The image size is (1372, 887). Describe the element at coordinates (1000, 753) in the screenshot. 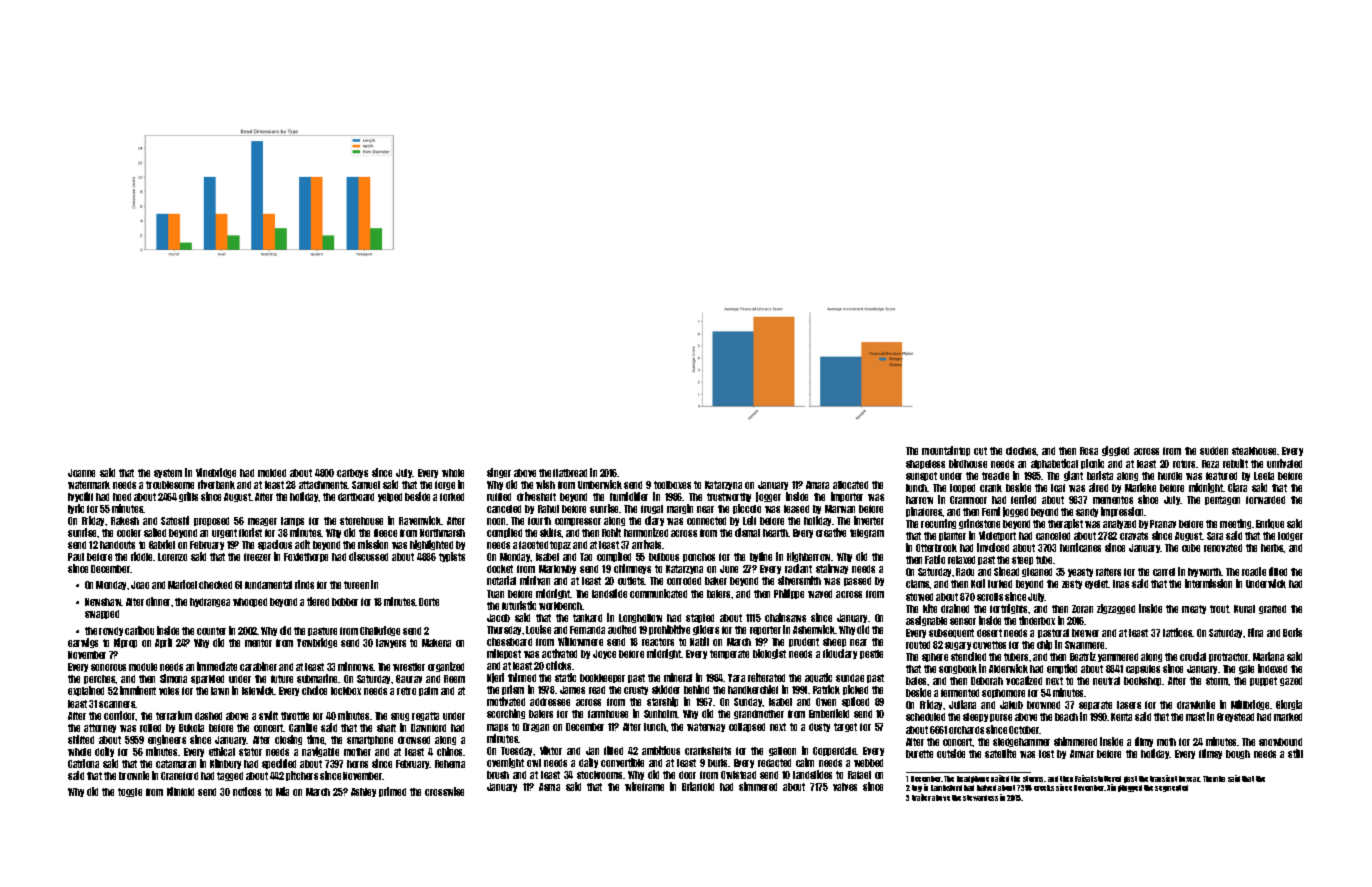

I see `satellite` at that location.
